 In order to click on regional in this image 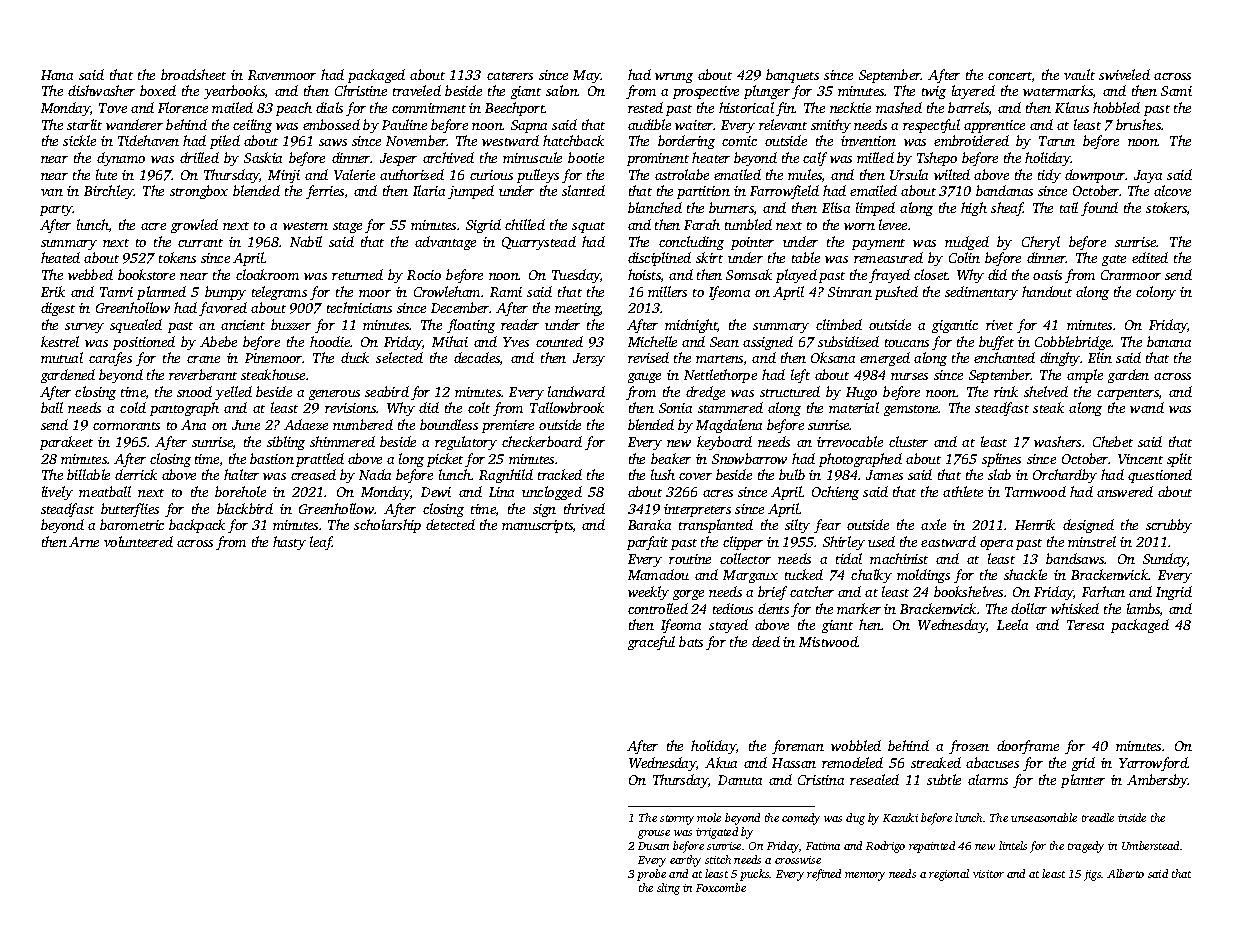, I will do `click(949, 875)`.
